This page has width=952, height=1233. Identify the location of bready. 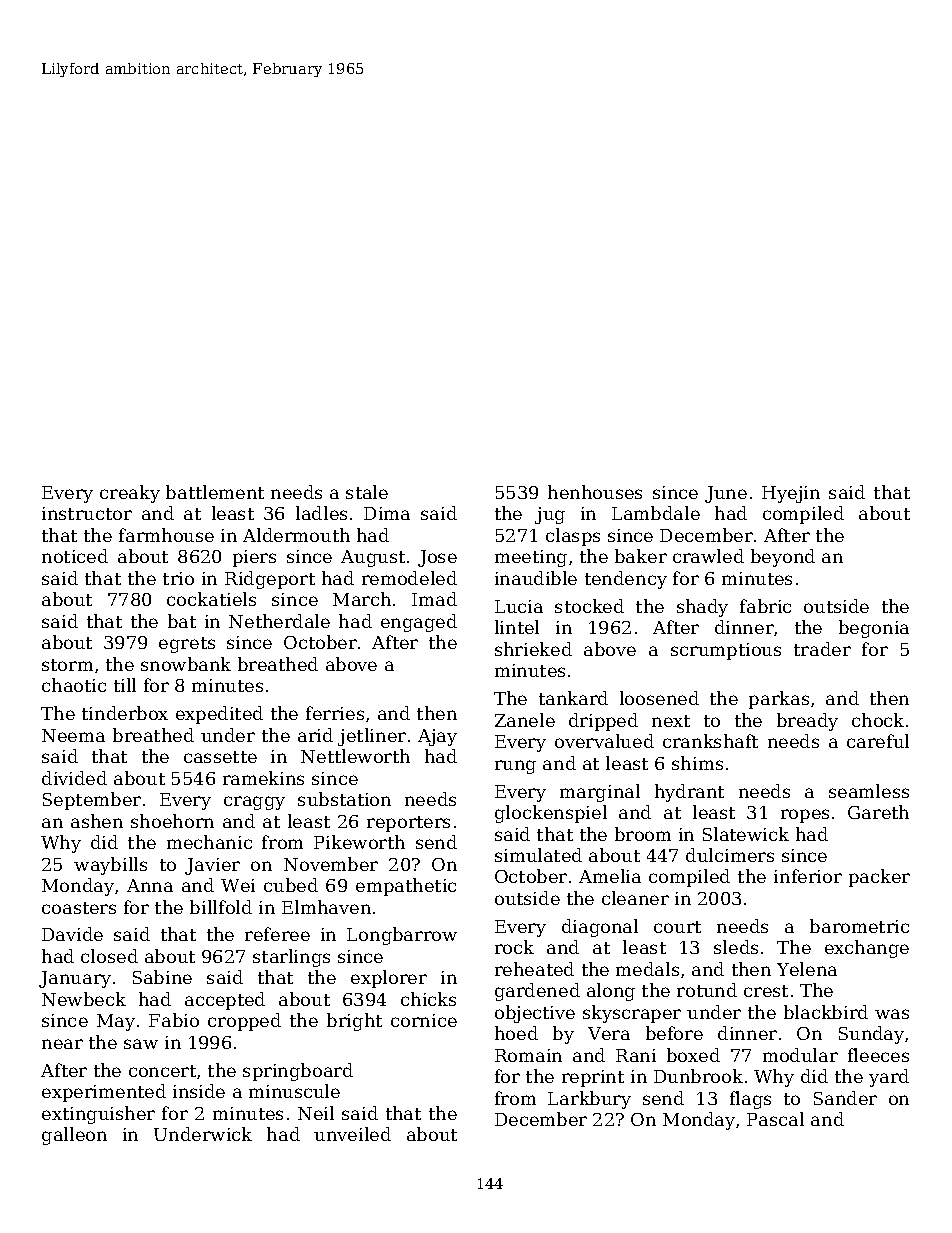
(807, 722).
